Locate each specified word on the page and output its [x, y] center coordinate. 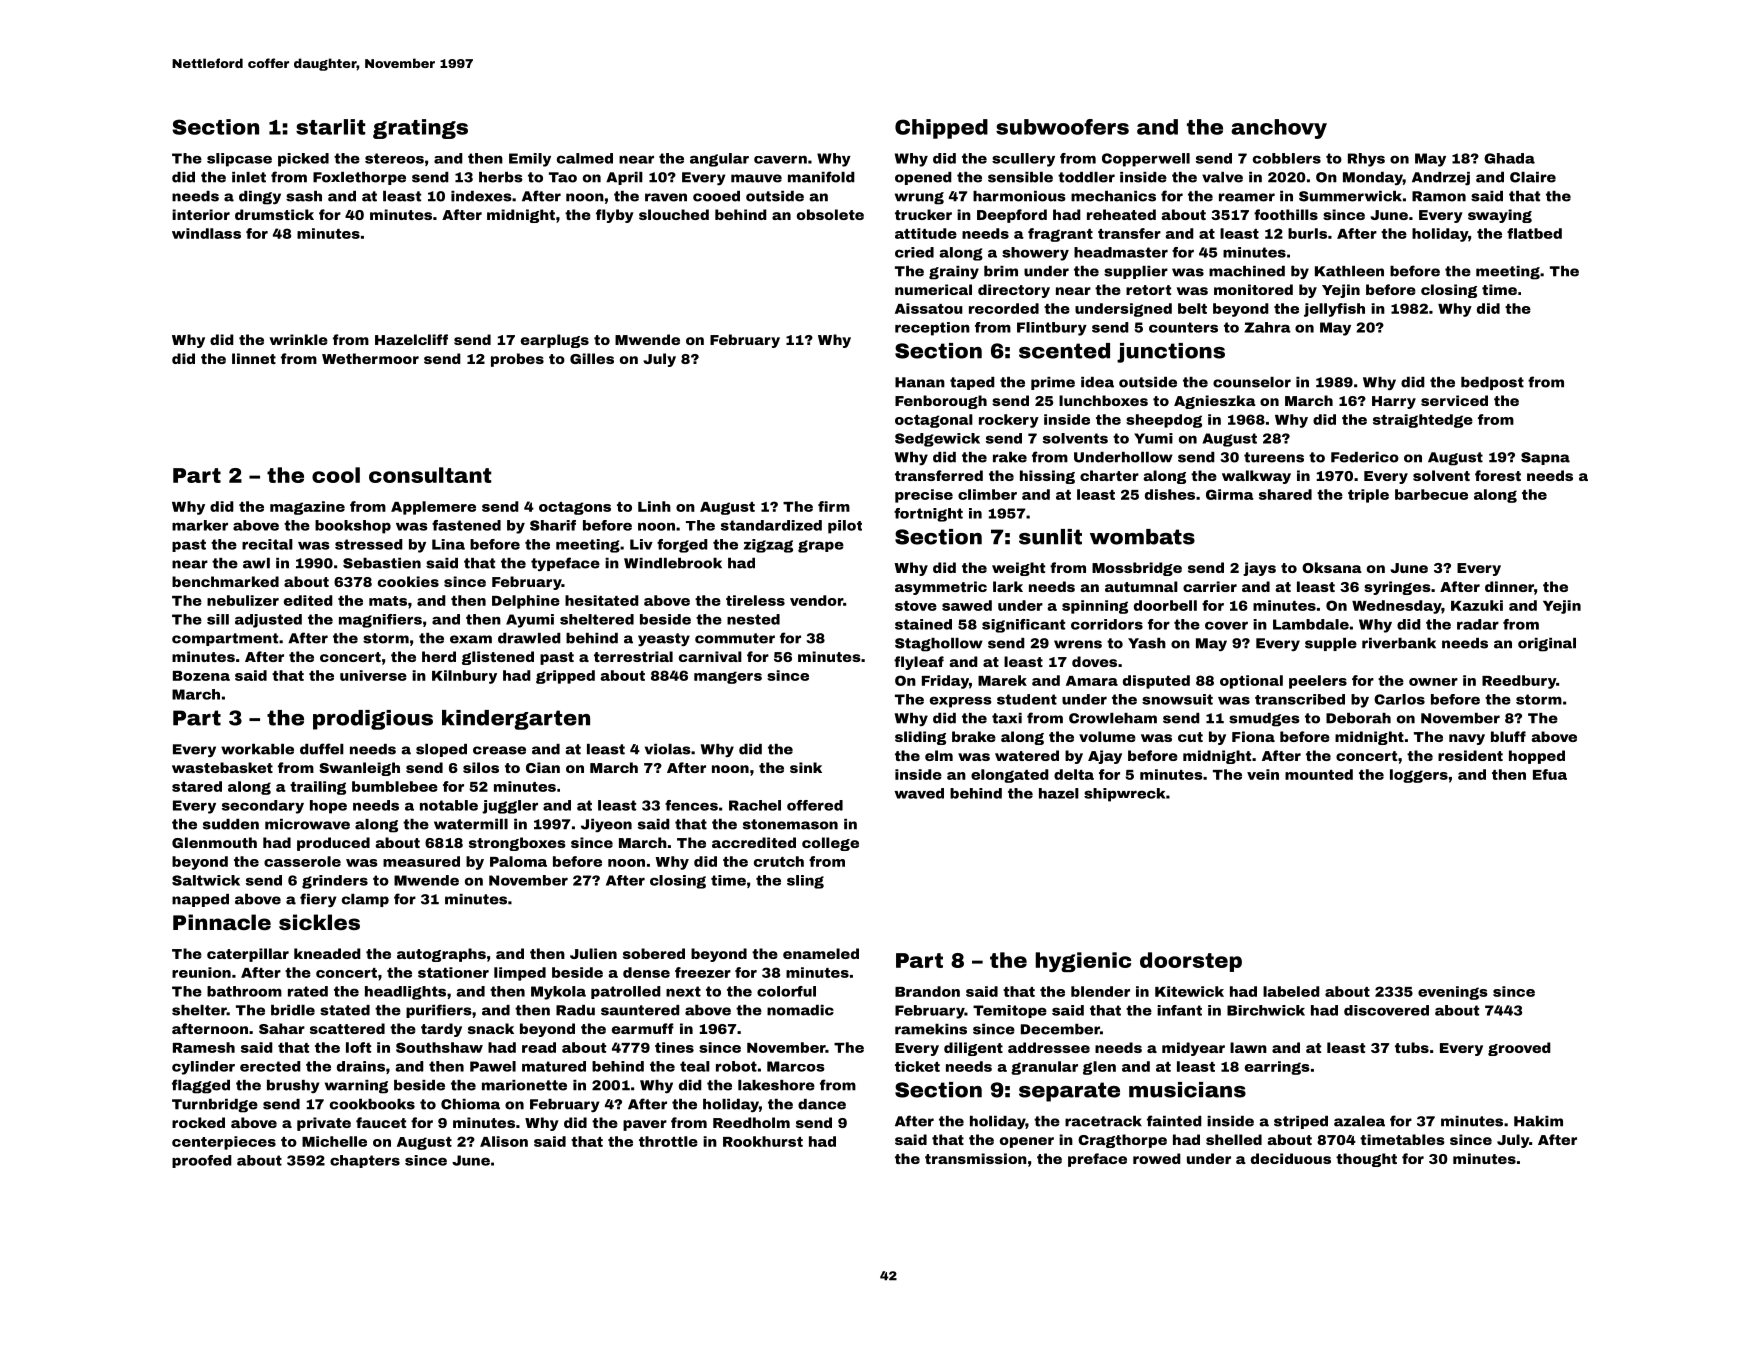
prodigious [373, 720]
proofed [202, 1161]
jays [1259, 569]
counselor [1252, 382]
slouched [674, 214]
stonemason [790, 824]
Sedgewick [937, 440]
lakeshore [776, 1085]
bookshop [353, 527]
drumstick [274, 214]
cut [1190, 737]
